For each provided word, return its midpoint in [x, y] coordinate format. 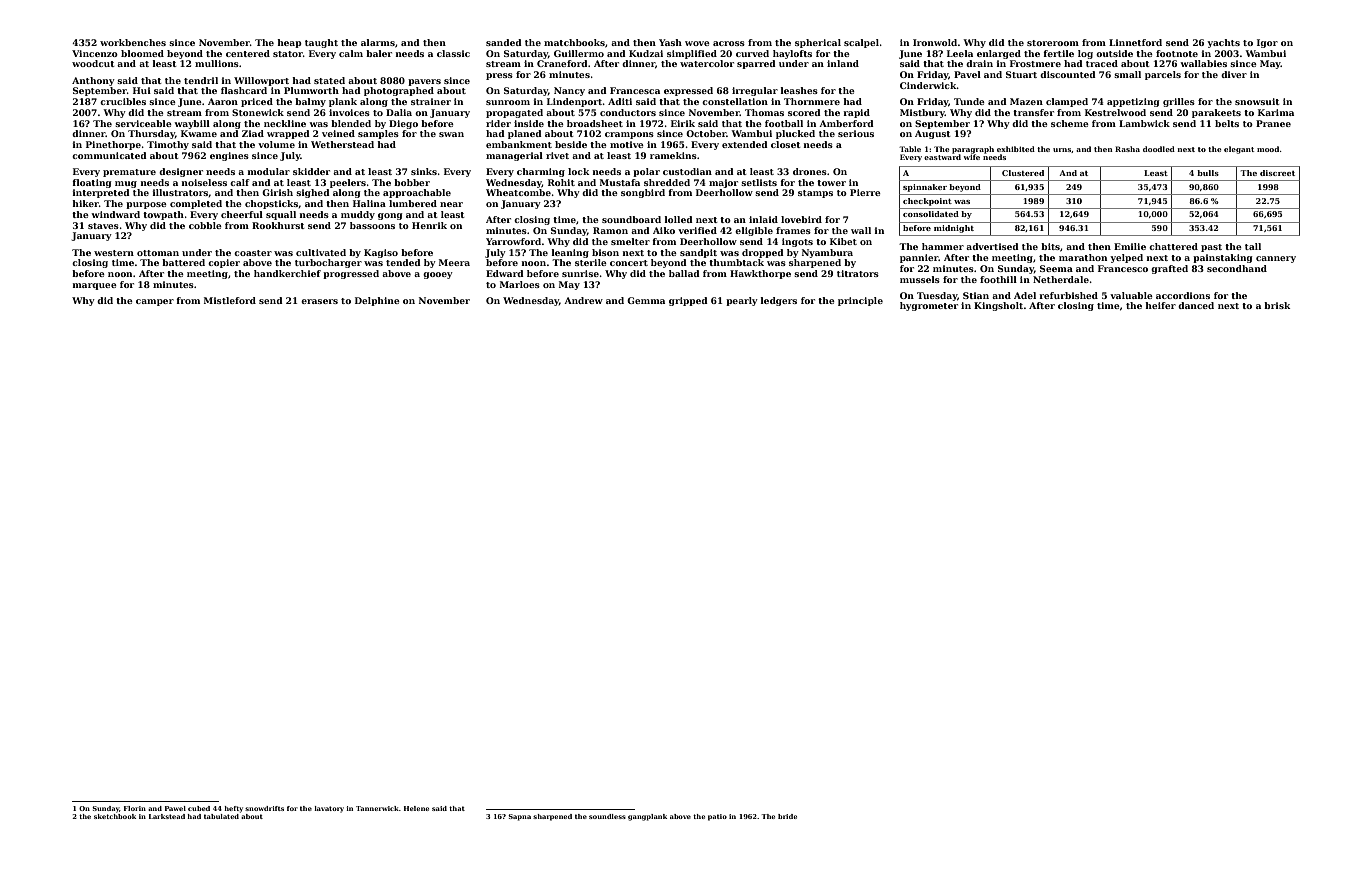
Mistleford [230, 300]
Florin [135, 808]
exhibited [1016, 149]
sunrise [580, 273]
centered [248, 53]
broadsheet [595, 123]
